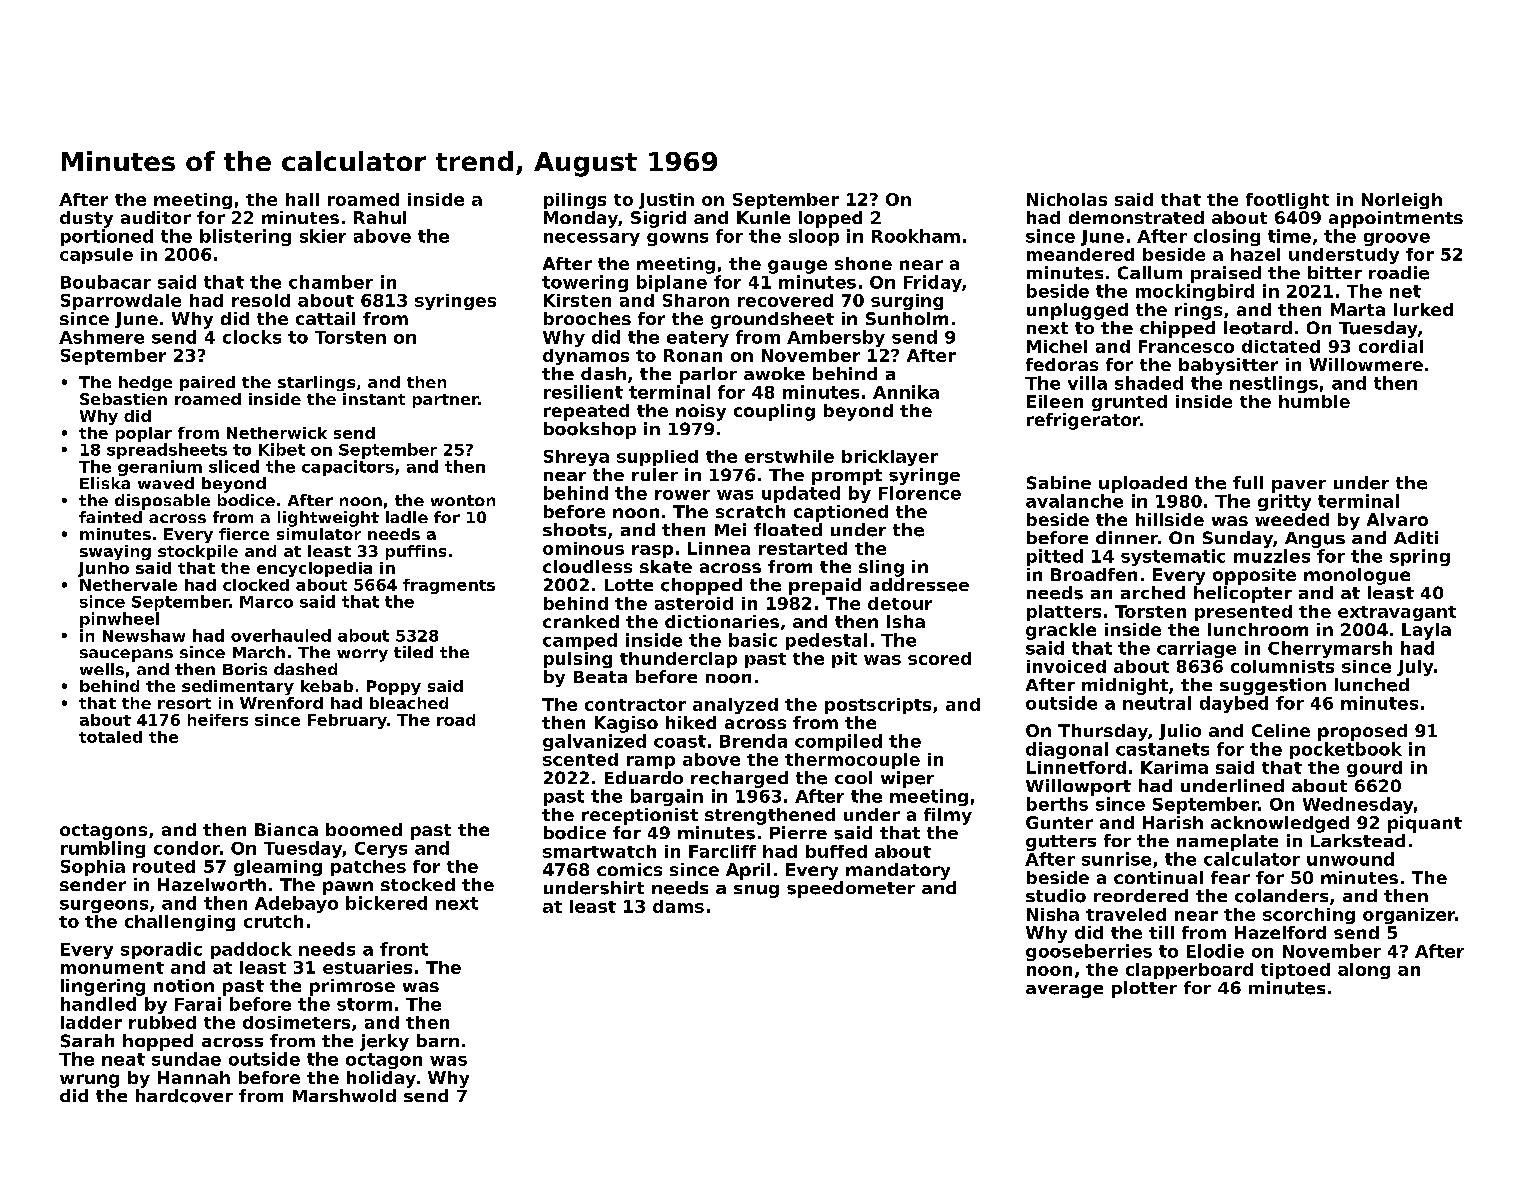 This image has height=1178, width=1524. Describe the element at coordinates (1402, 201) in the image. I see `Norleigh` at that location.
